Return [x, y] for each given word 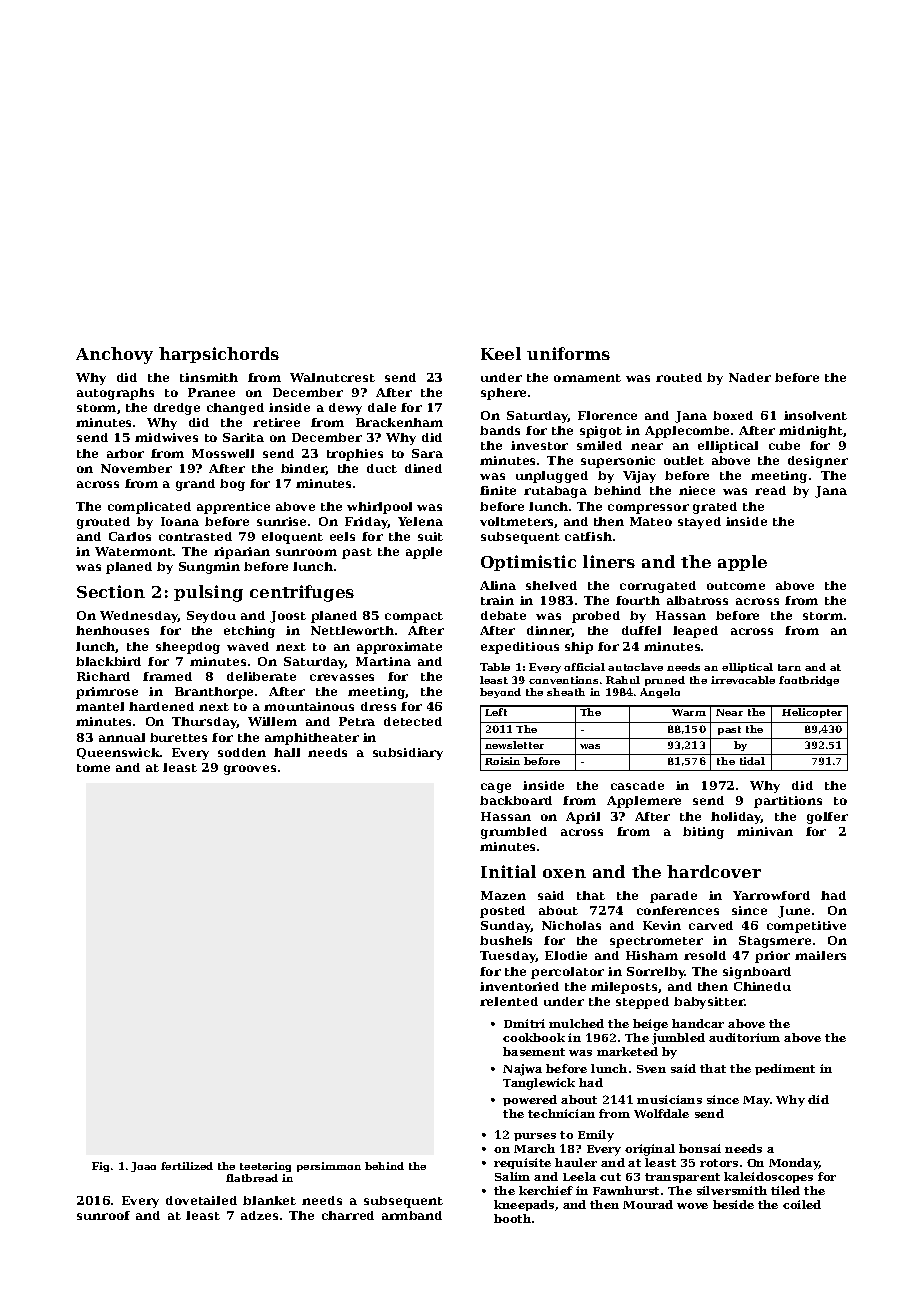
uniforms [568, 353]
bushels [506, 940]
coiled [802, 1204]
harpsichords [219, 355]
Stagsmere [775, 942]
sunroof [103, 1215]
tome [93, 768]
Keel [501, 353]
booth [512, 1218]
